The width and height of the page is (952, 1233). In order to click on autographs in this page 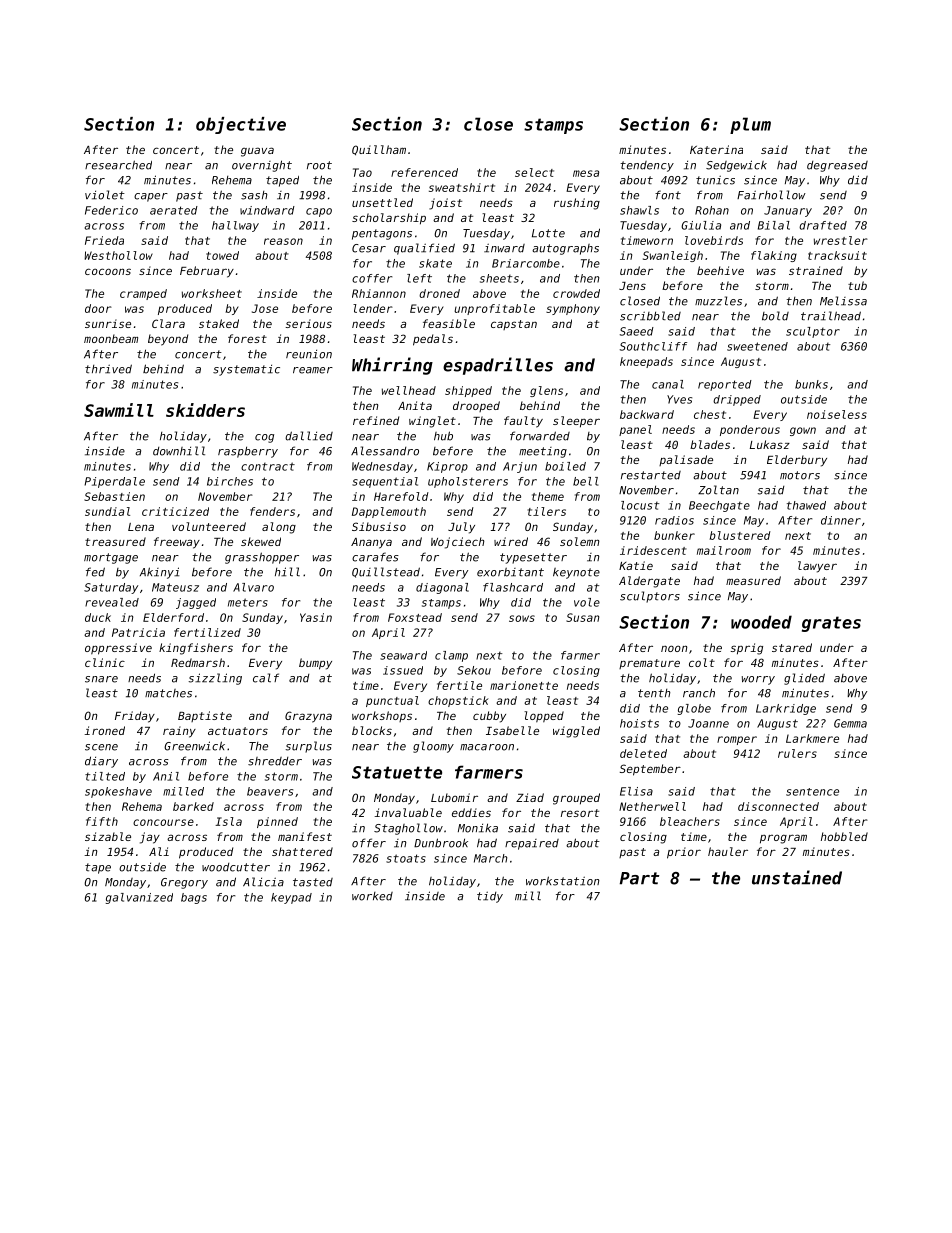, I will do `click(565, 249)`.
